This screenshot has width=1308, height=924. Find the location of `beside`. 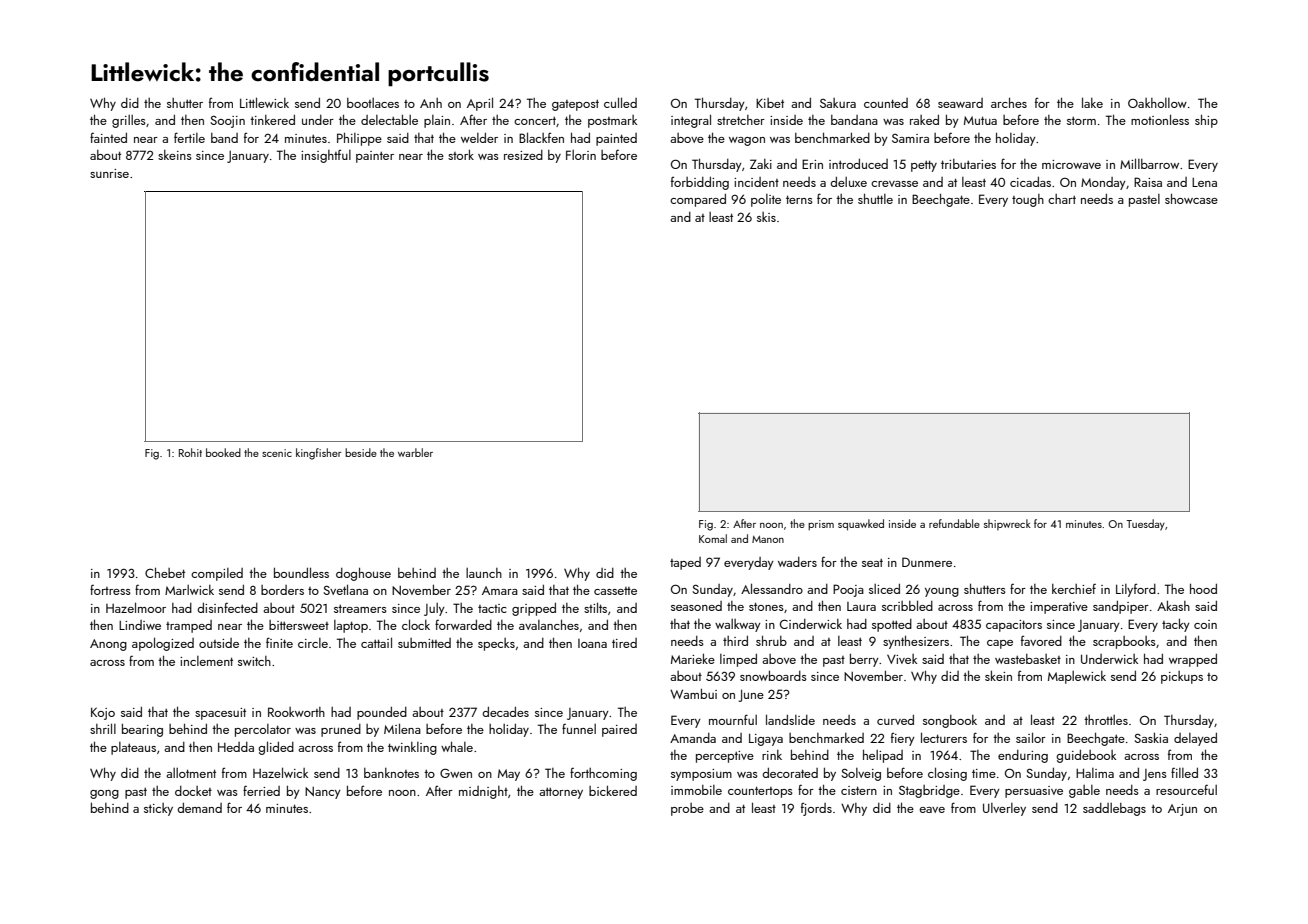

beside is located at coordinates (361, 452).
